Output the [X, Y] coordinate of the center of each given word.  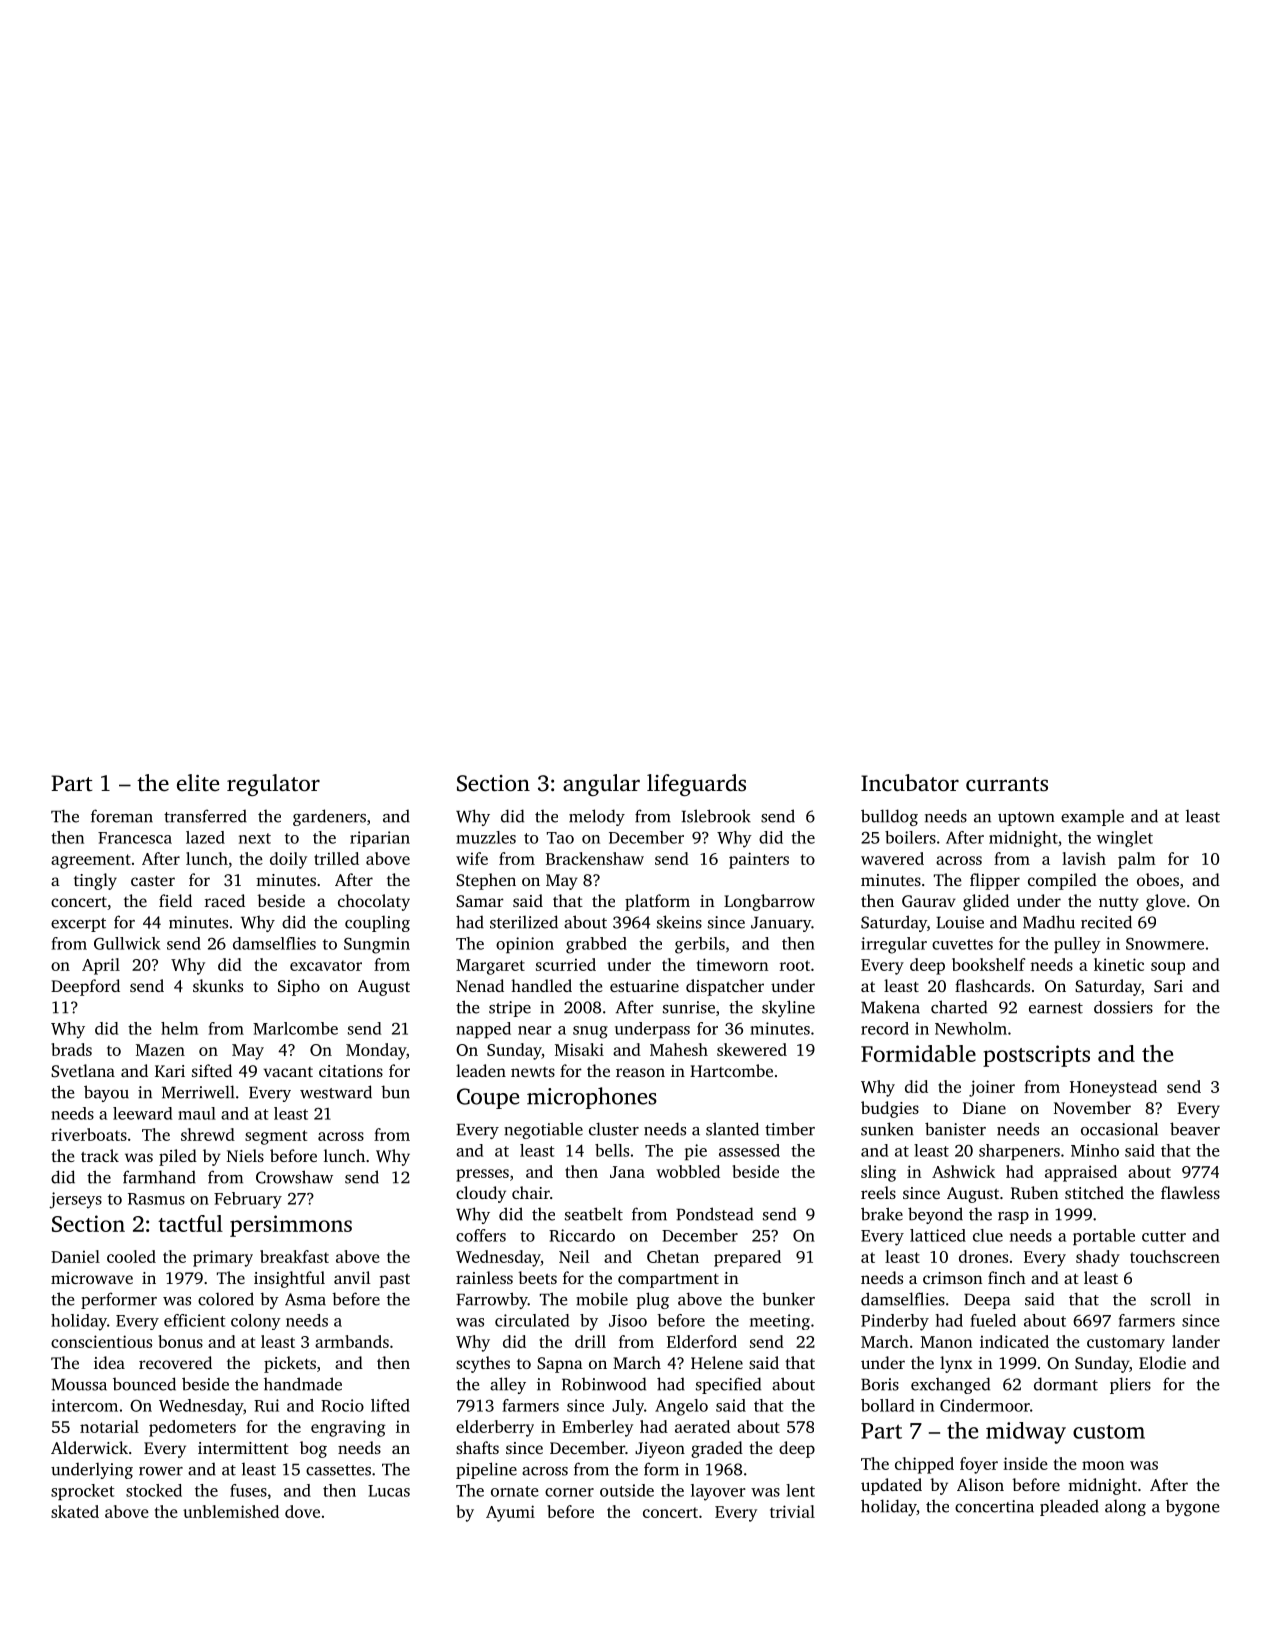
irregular [894, 945]
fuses [248, 1490]
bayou [106, 1093]
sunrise [689, 1007]
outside [627, 1490]
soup [1168, 968]
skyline [788, 1008]
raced [225, 900]
